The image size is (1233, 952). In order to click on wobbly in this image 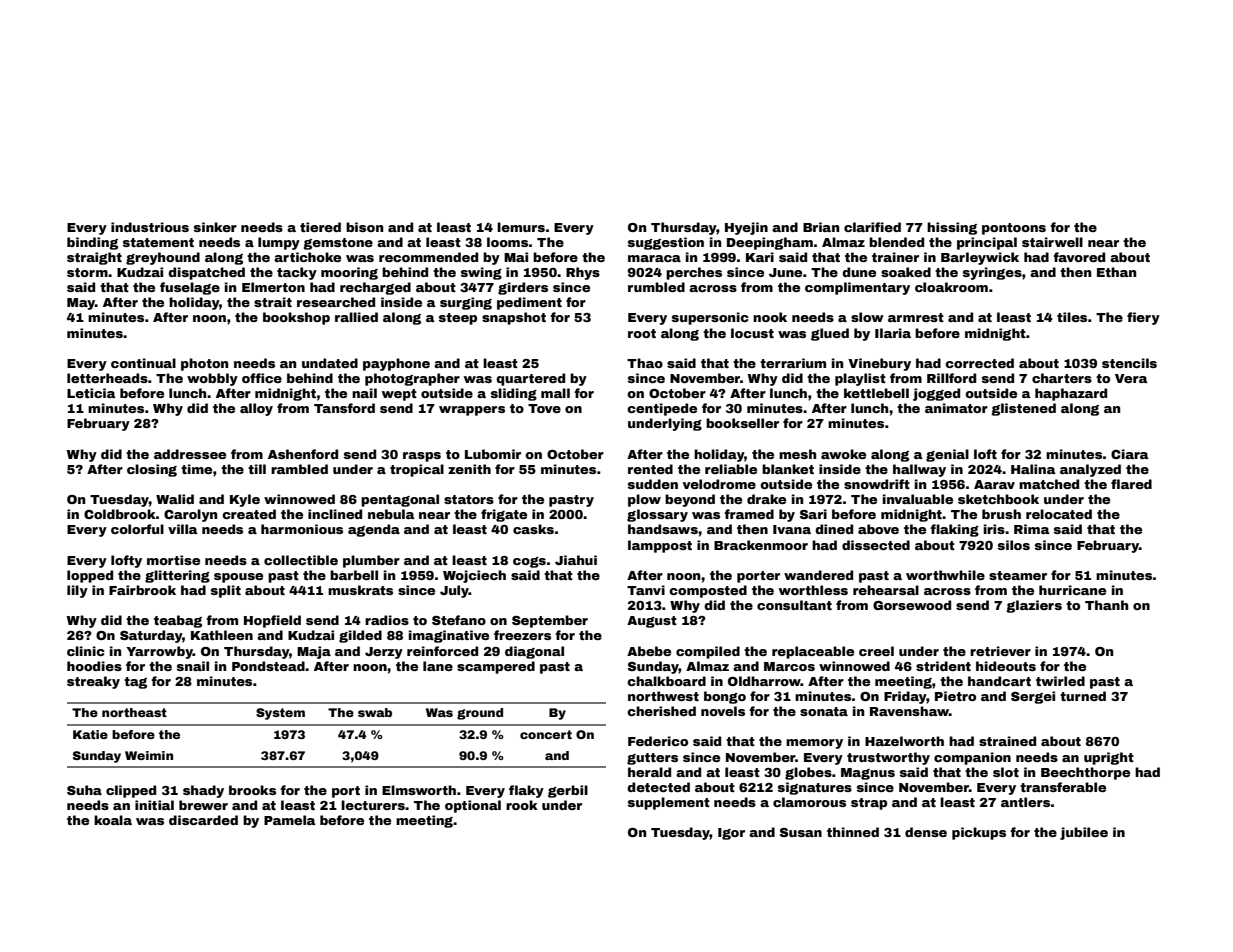, I will do `click(212, 379)`.
